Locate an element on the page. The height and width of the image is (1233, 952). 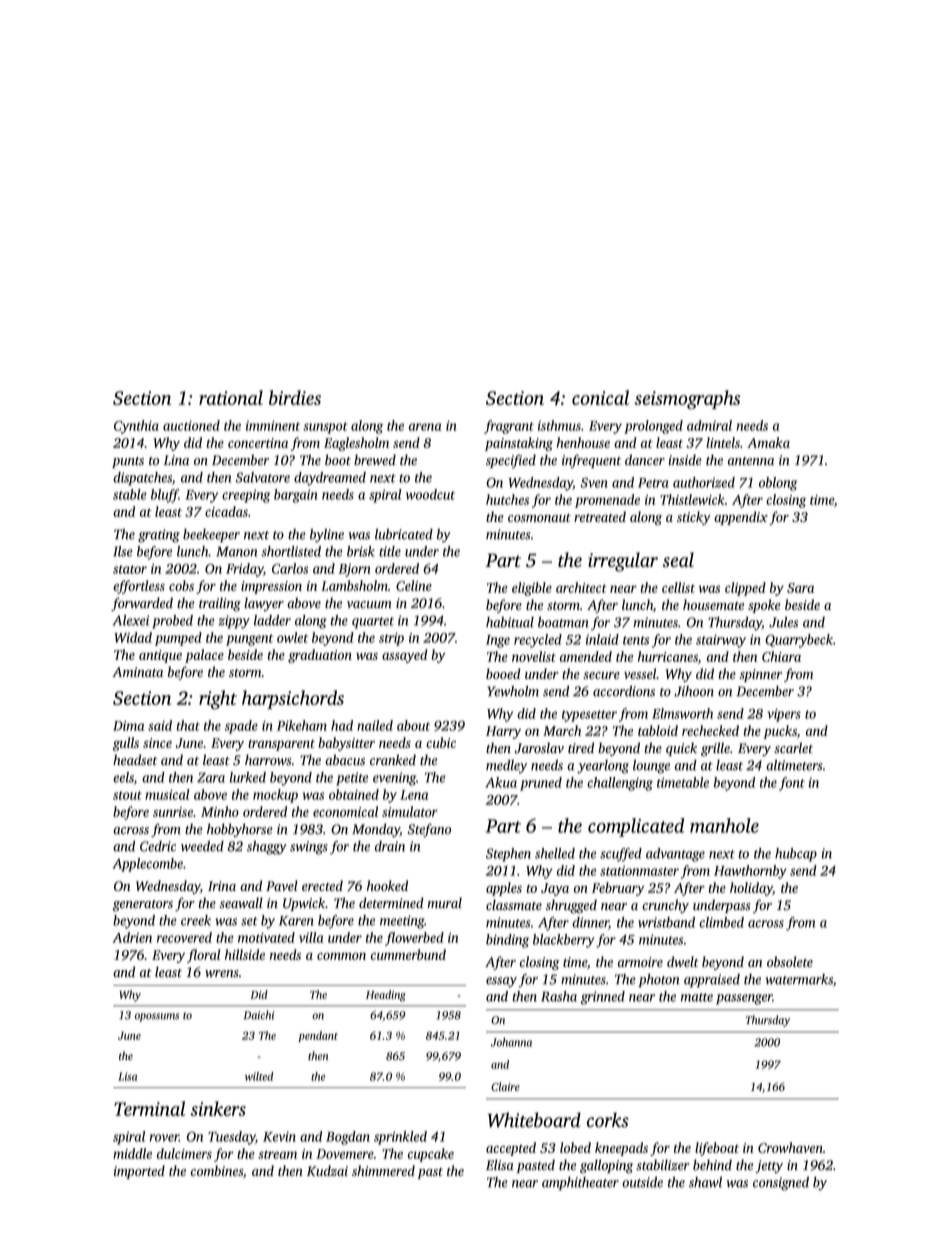
seismographs is located at coordinates (687, 399).
